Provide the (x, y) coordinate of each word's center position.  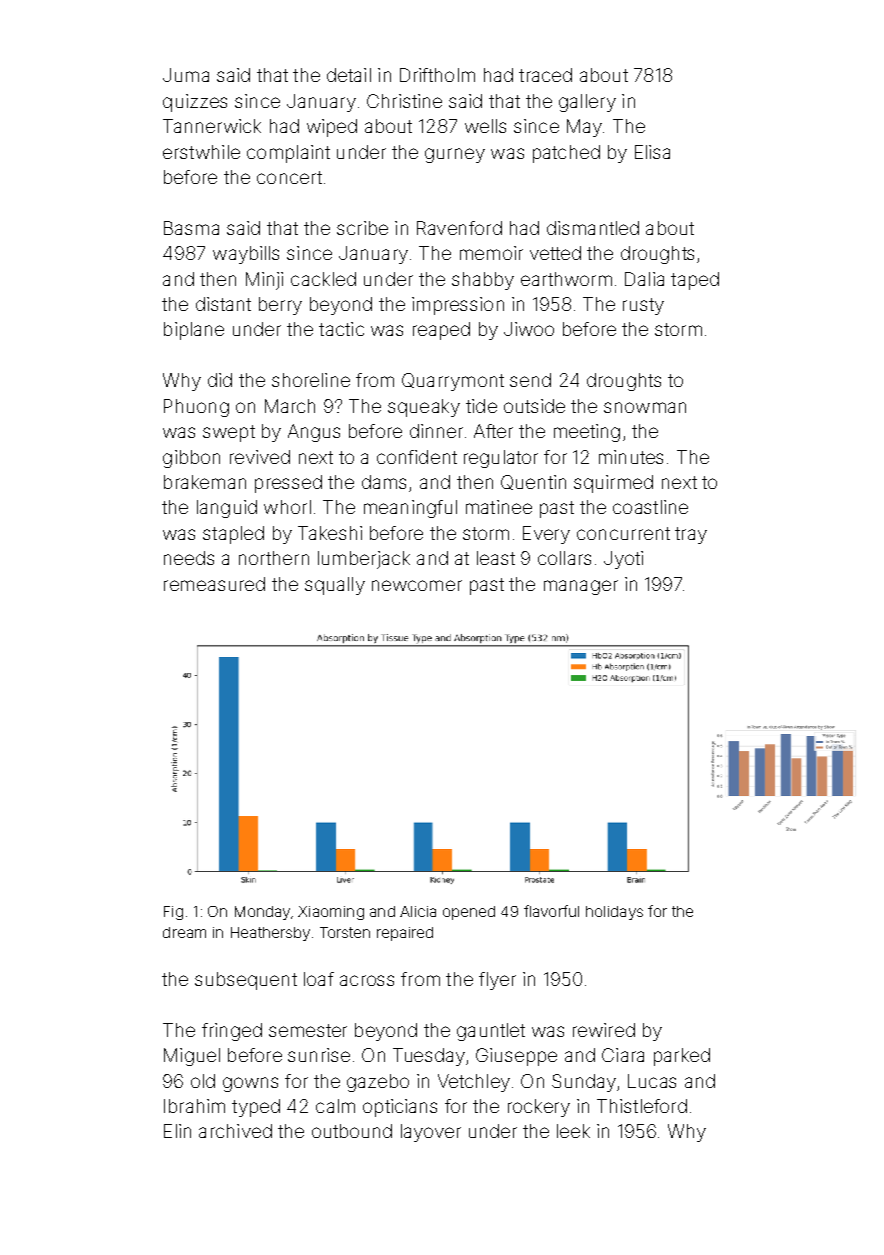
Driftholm (437, 75)
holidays (614, 913)
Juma (186, 75)
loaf (319, 979)
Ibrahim (194, 1106)
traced (545, 75)
